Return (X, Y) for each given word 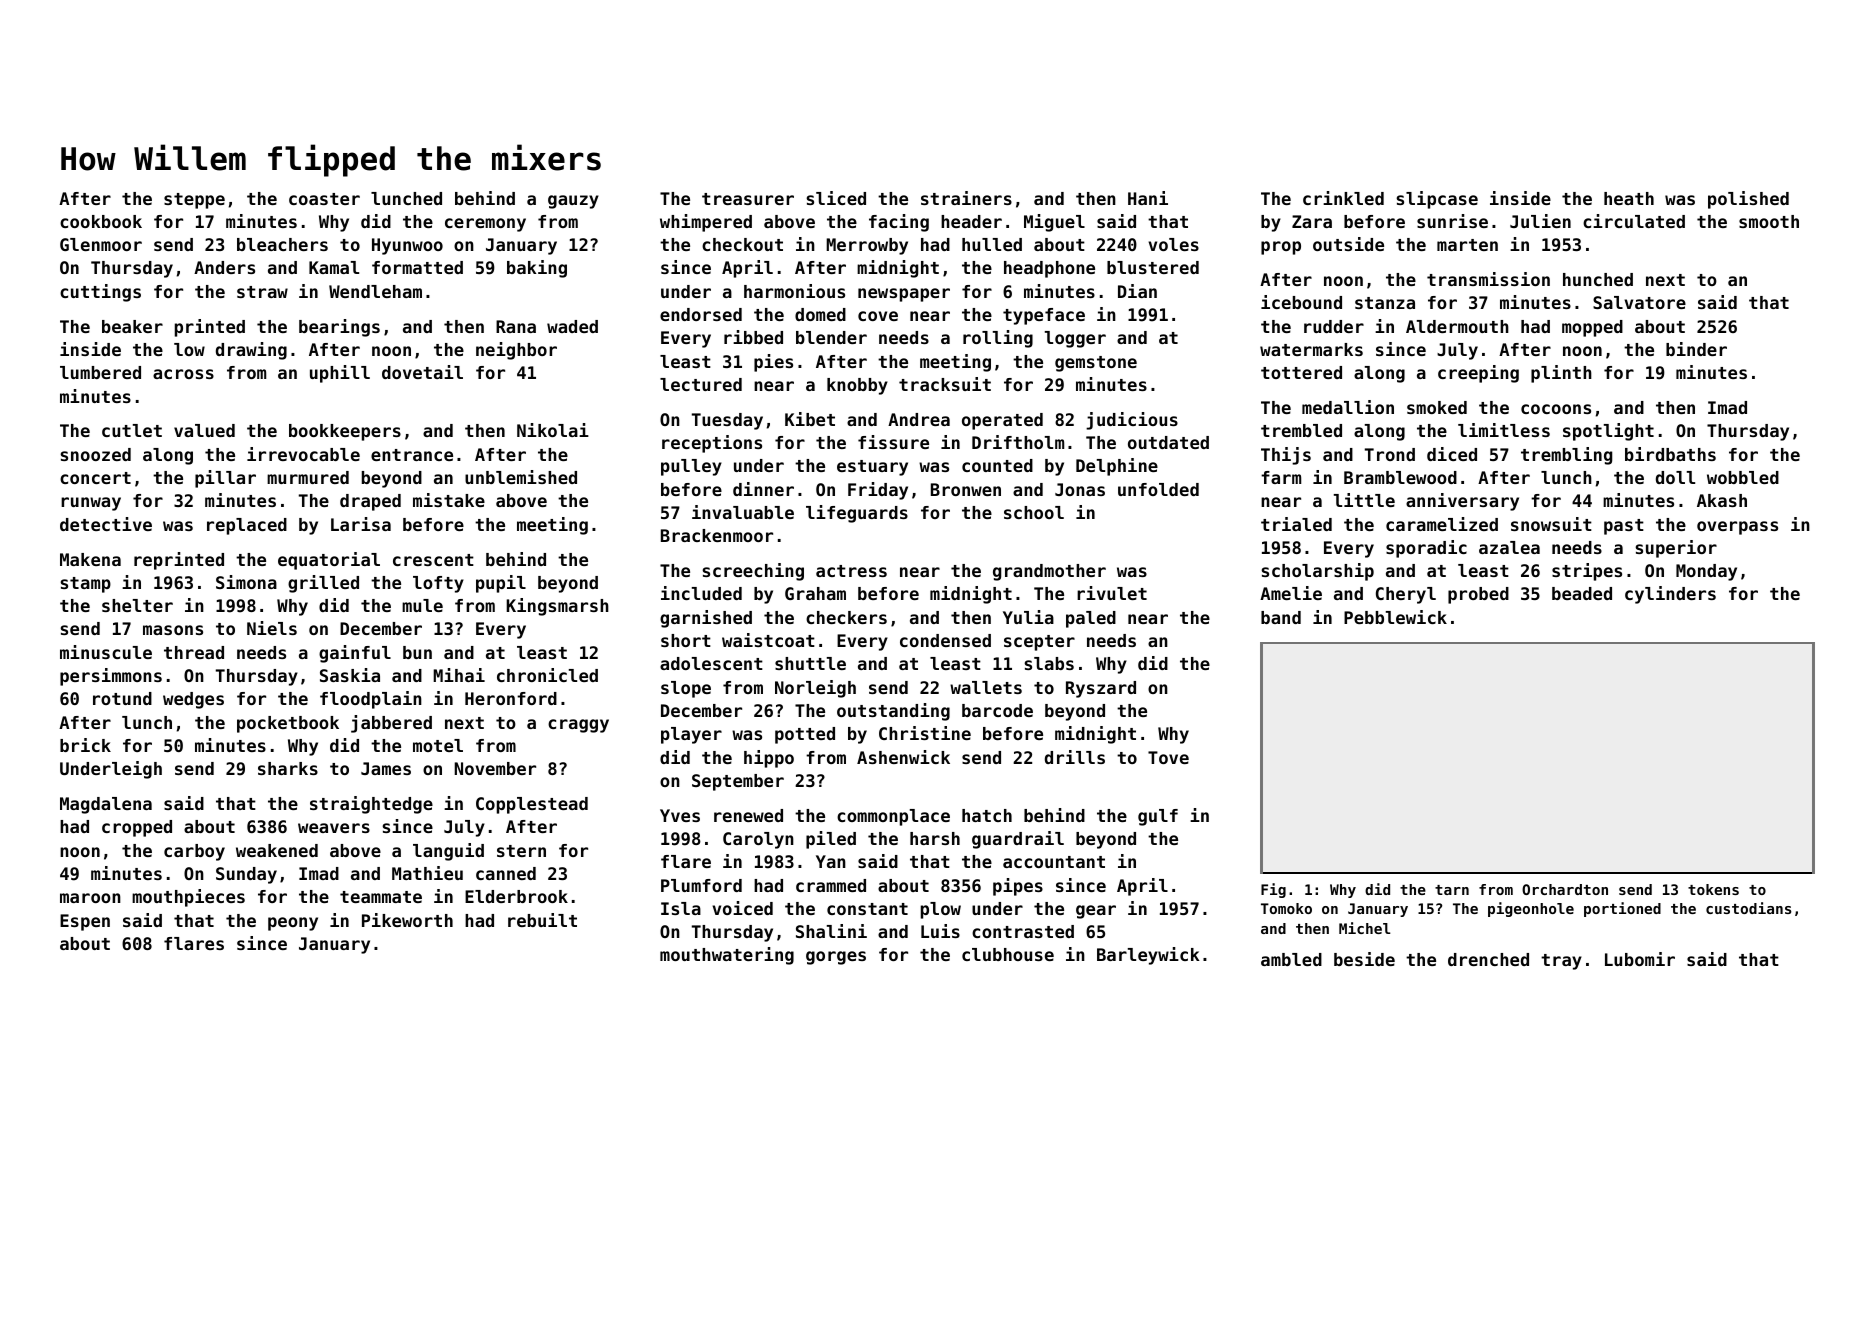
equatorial (329, 561)
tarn (1452, 890)
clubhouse (1008, 954)
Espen (85, 922)
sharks (288, 768)
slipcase (1437, 200)
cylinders (1670, 595)
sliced (836, 198)
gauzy (573, 202)
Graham (815, 593)
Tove (1168, 757)
